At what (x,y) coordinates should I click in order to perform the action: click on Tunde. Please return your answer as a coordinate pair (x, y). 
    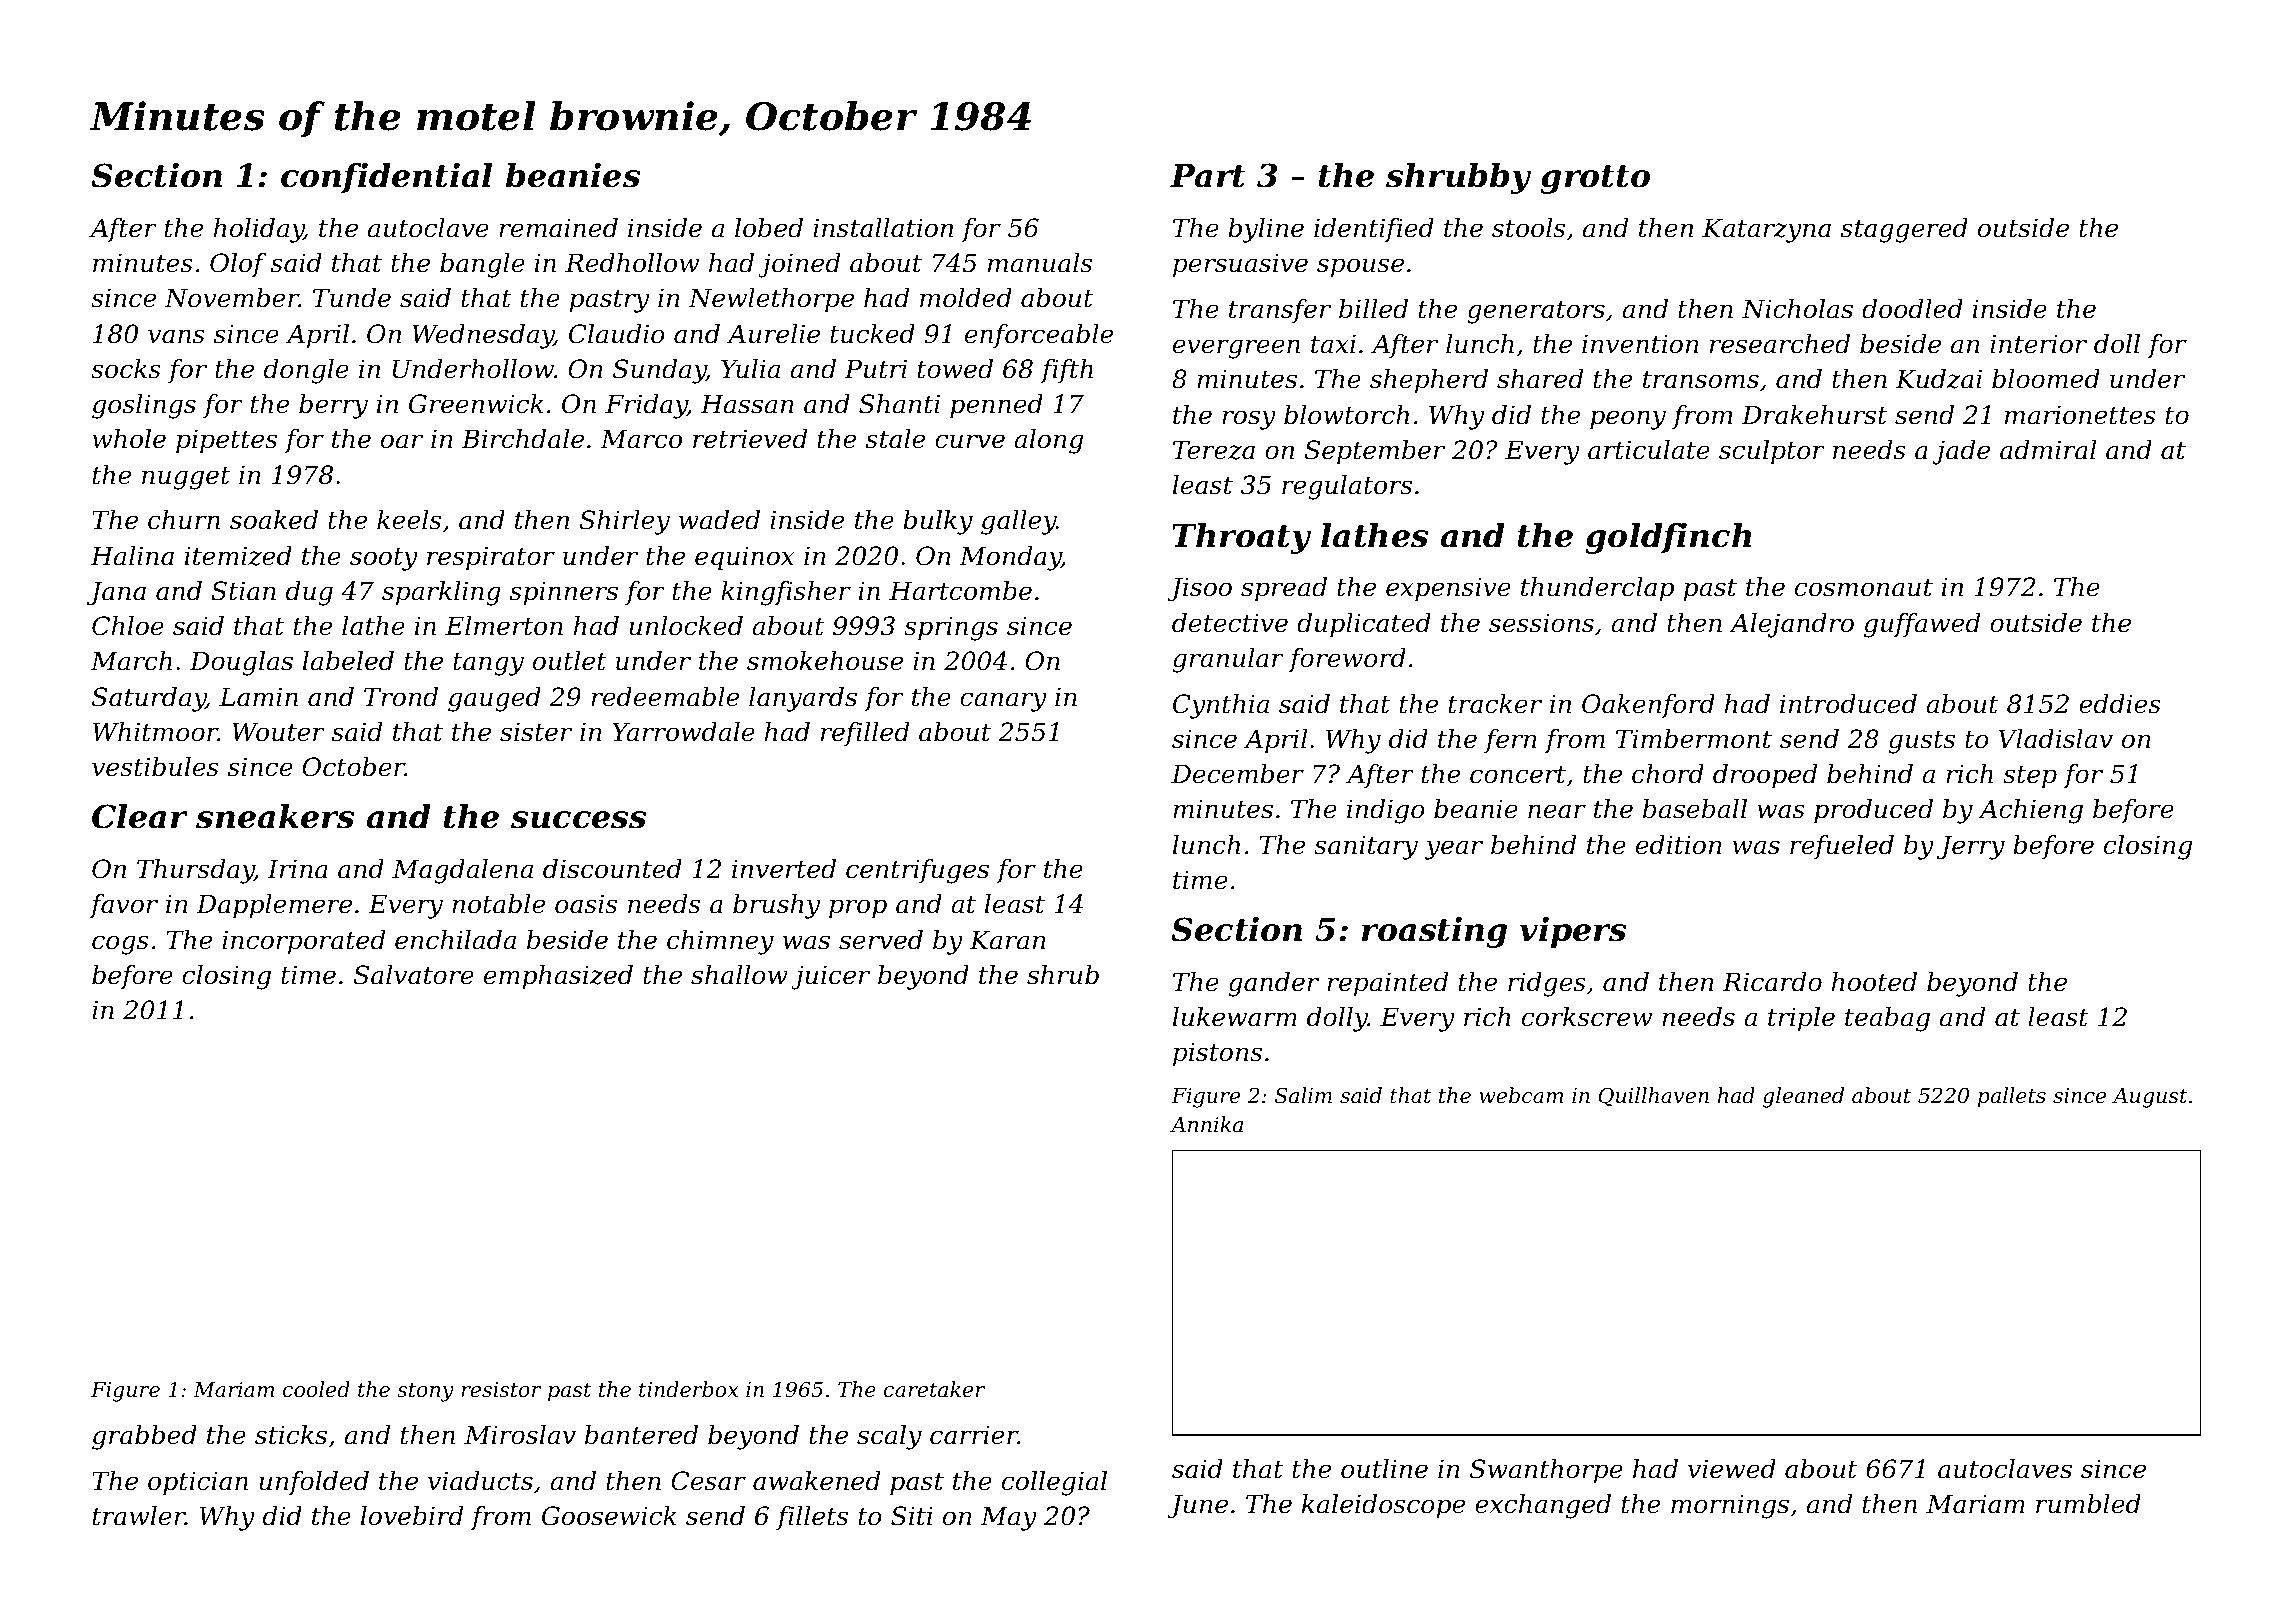
    Looking at the image, I should click on (352, 298).
